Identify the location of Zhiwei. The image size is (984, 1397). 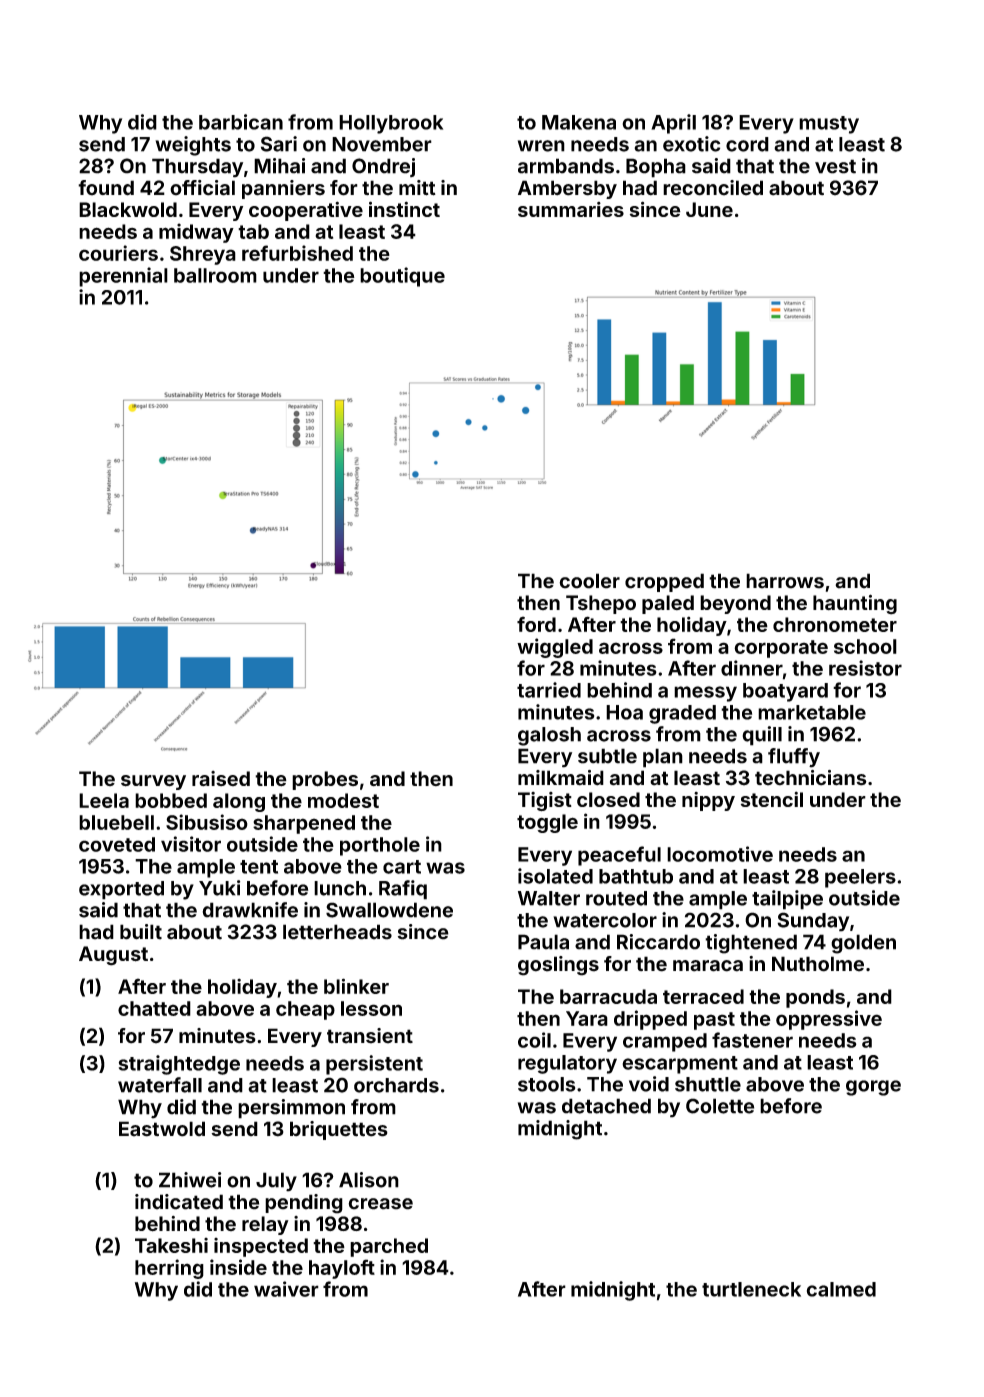
(190, 1180).
